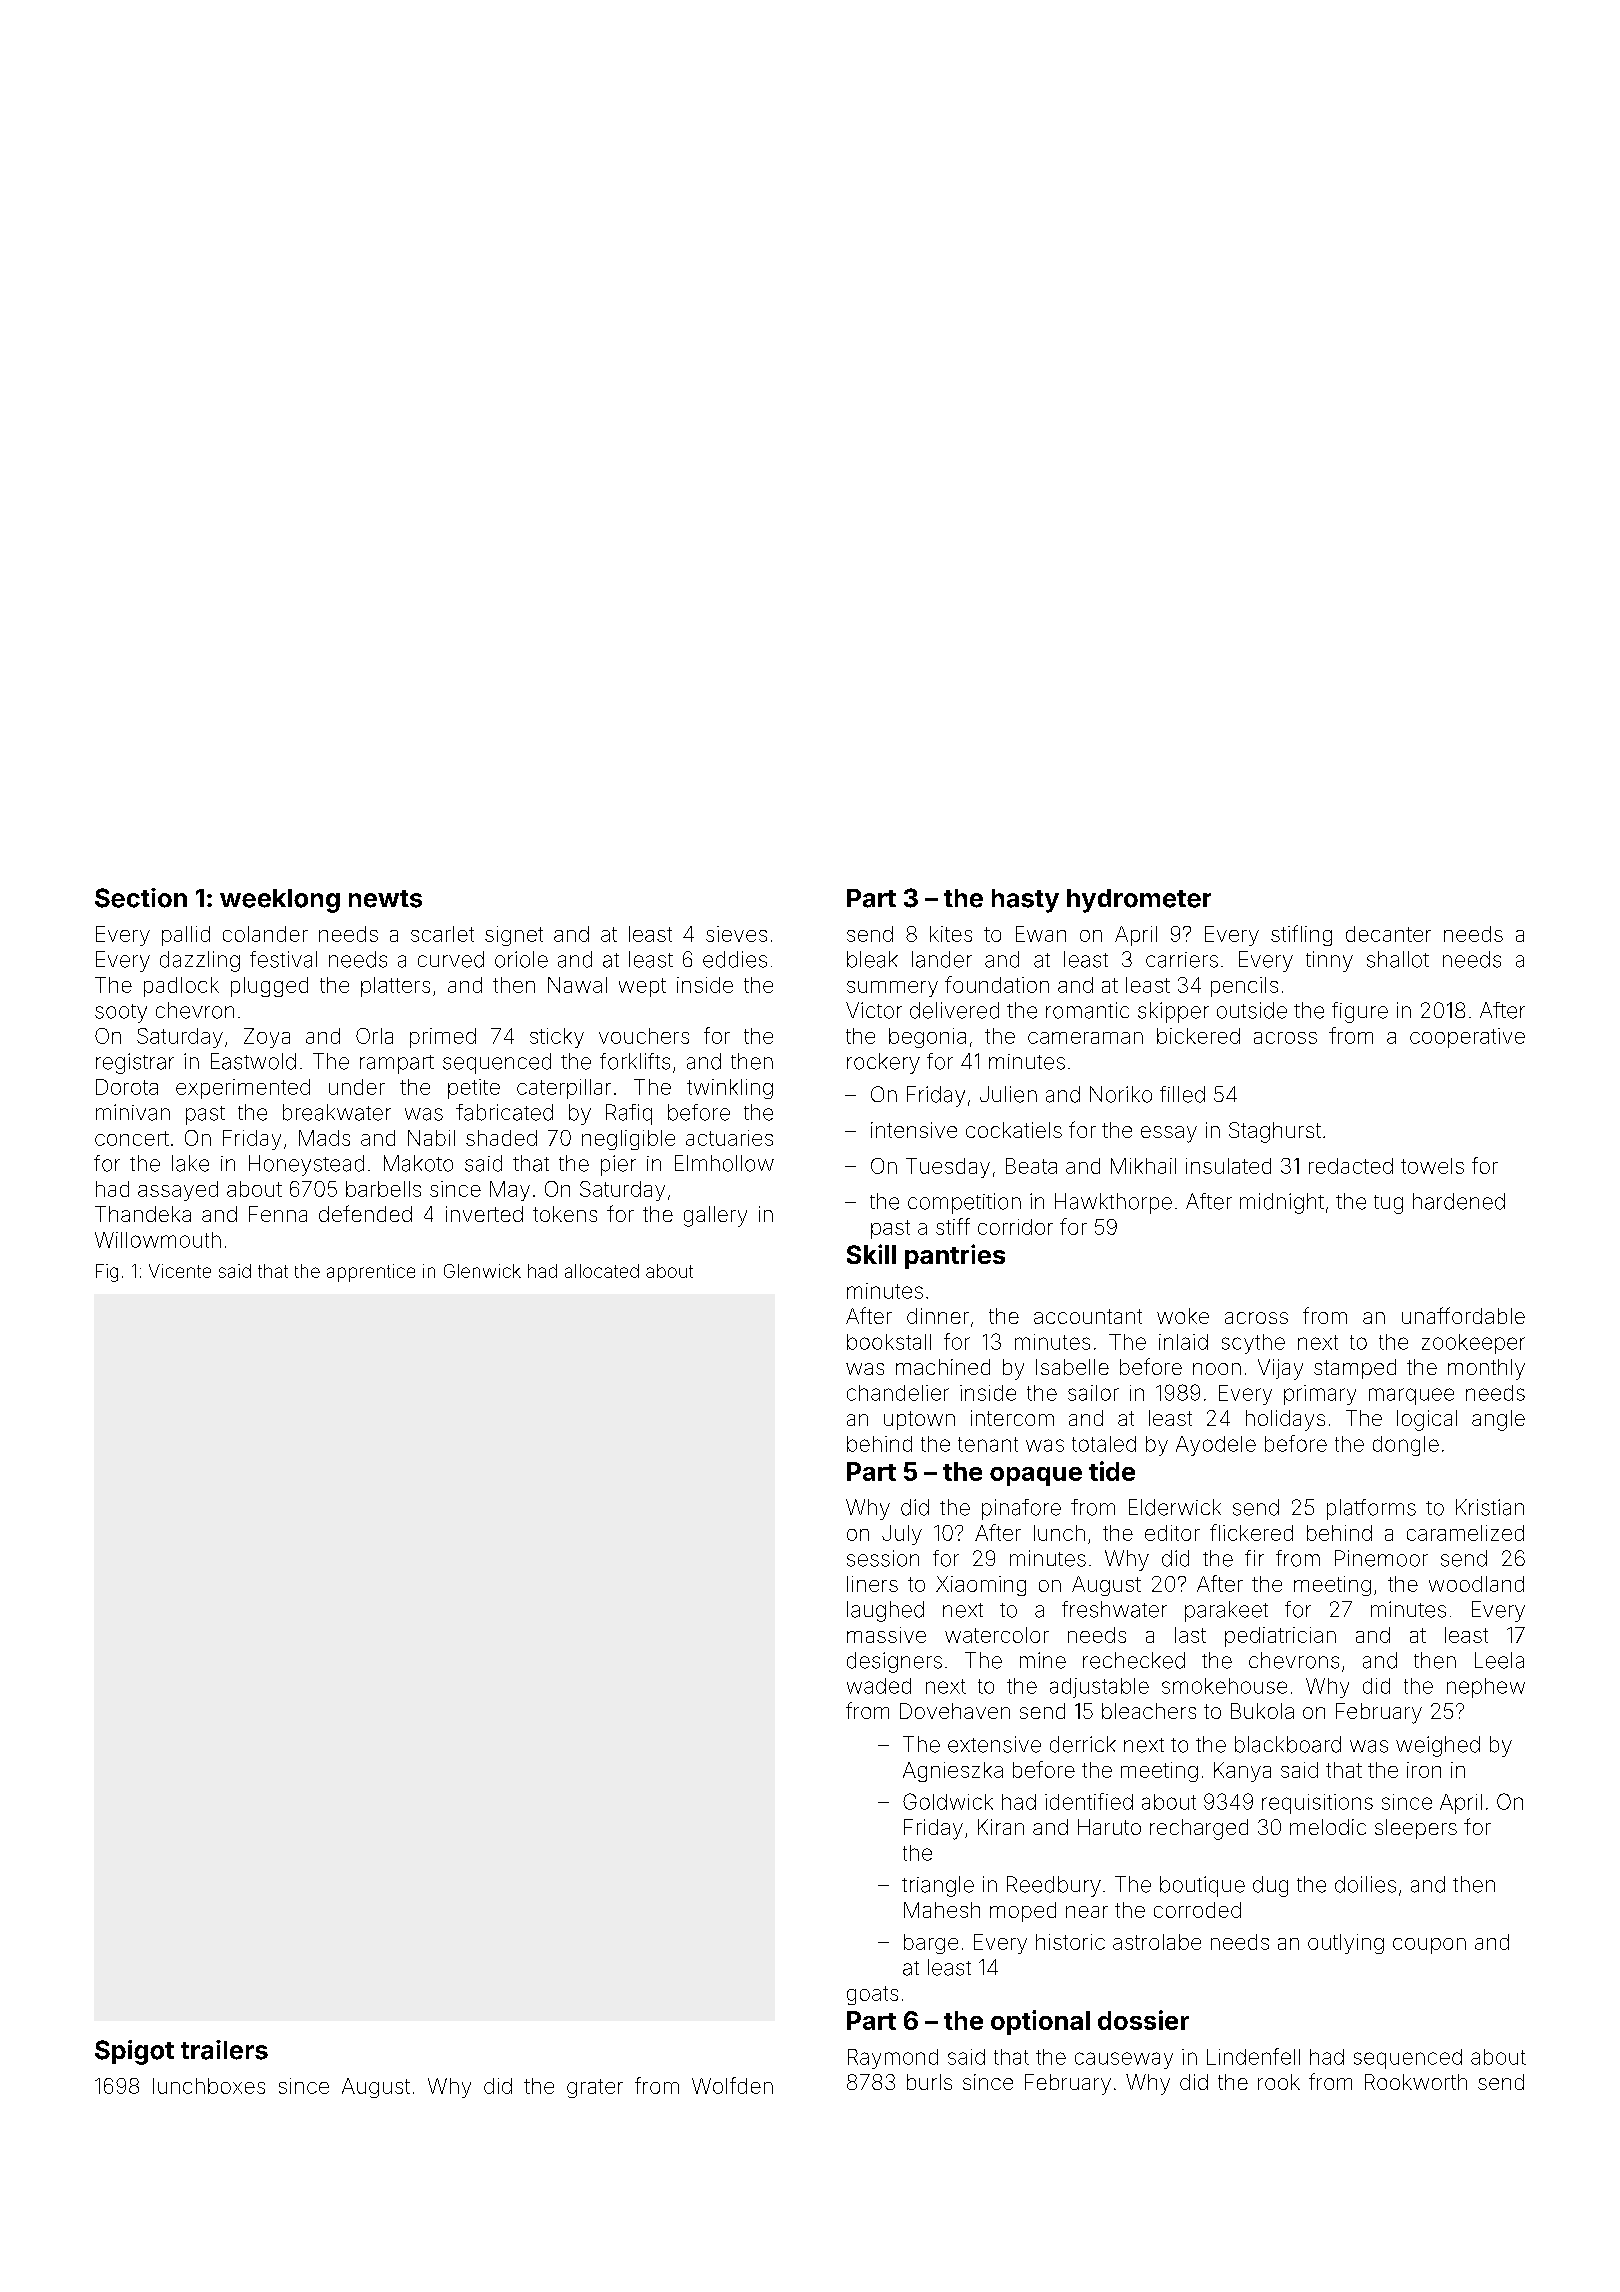 Image resolution: width=1620 pixels, height=2292 pixels. I want to click on adjustable, so click(1099, 1688).
